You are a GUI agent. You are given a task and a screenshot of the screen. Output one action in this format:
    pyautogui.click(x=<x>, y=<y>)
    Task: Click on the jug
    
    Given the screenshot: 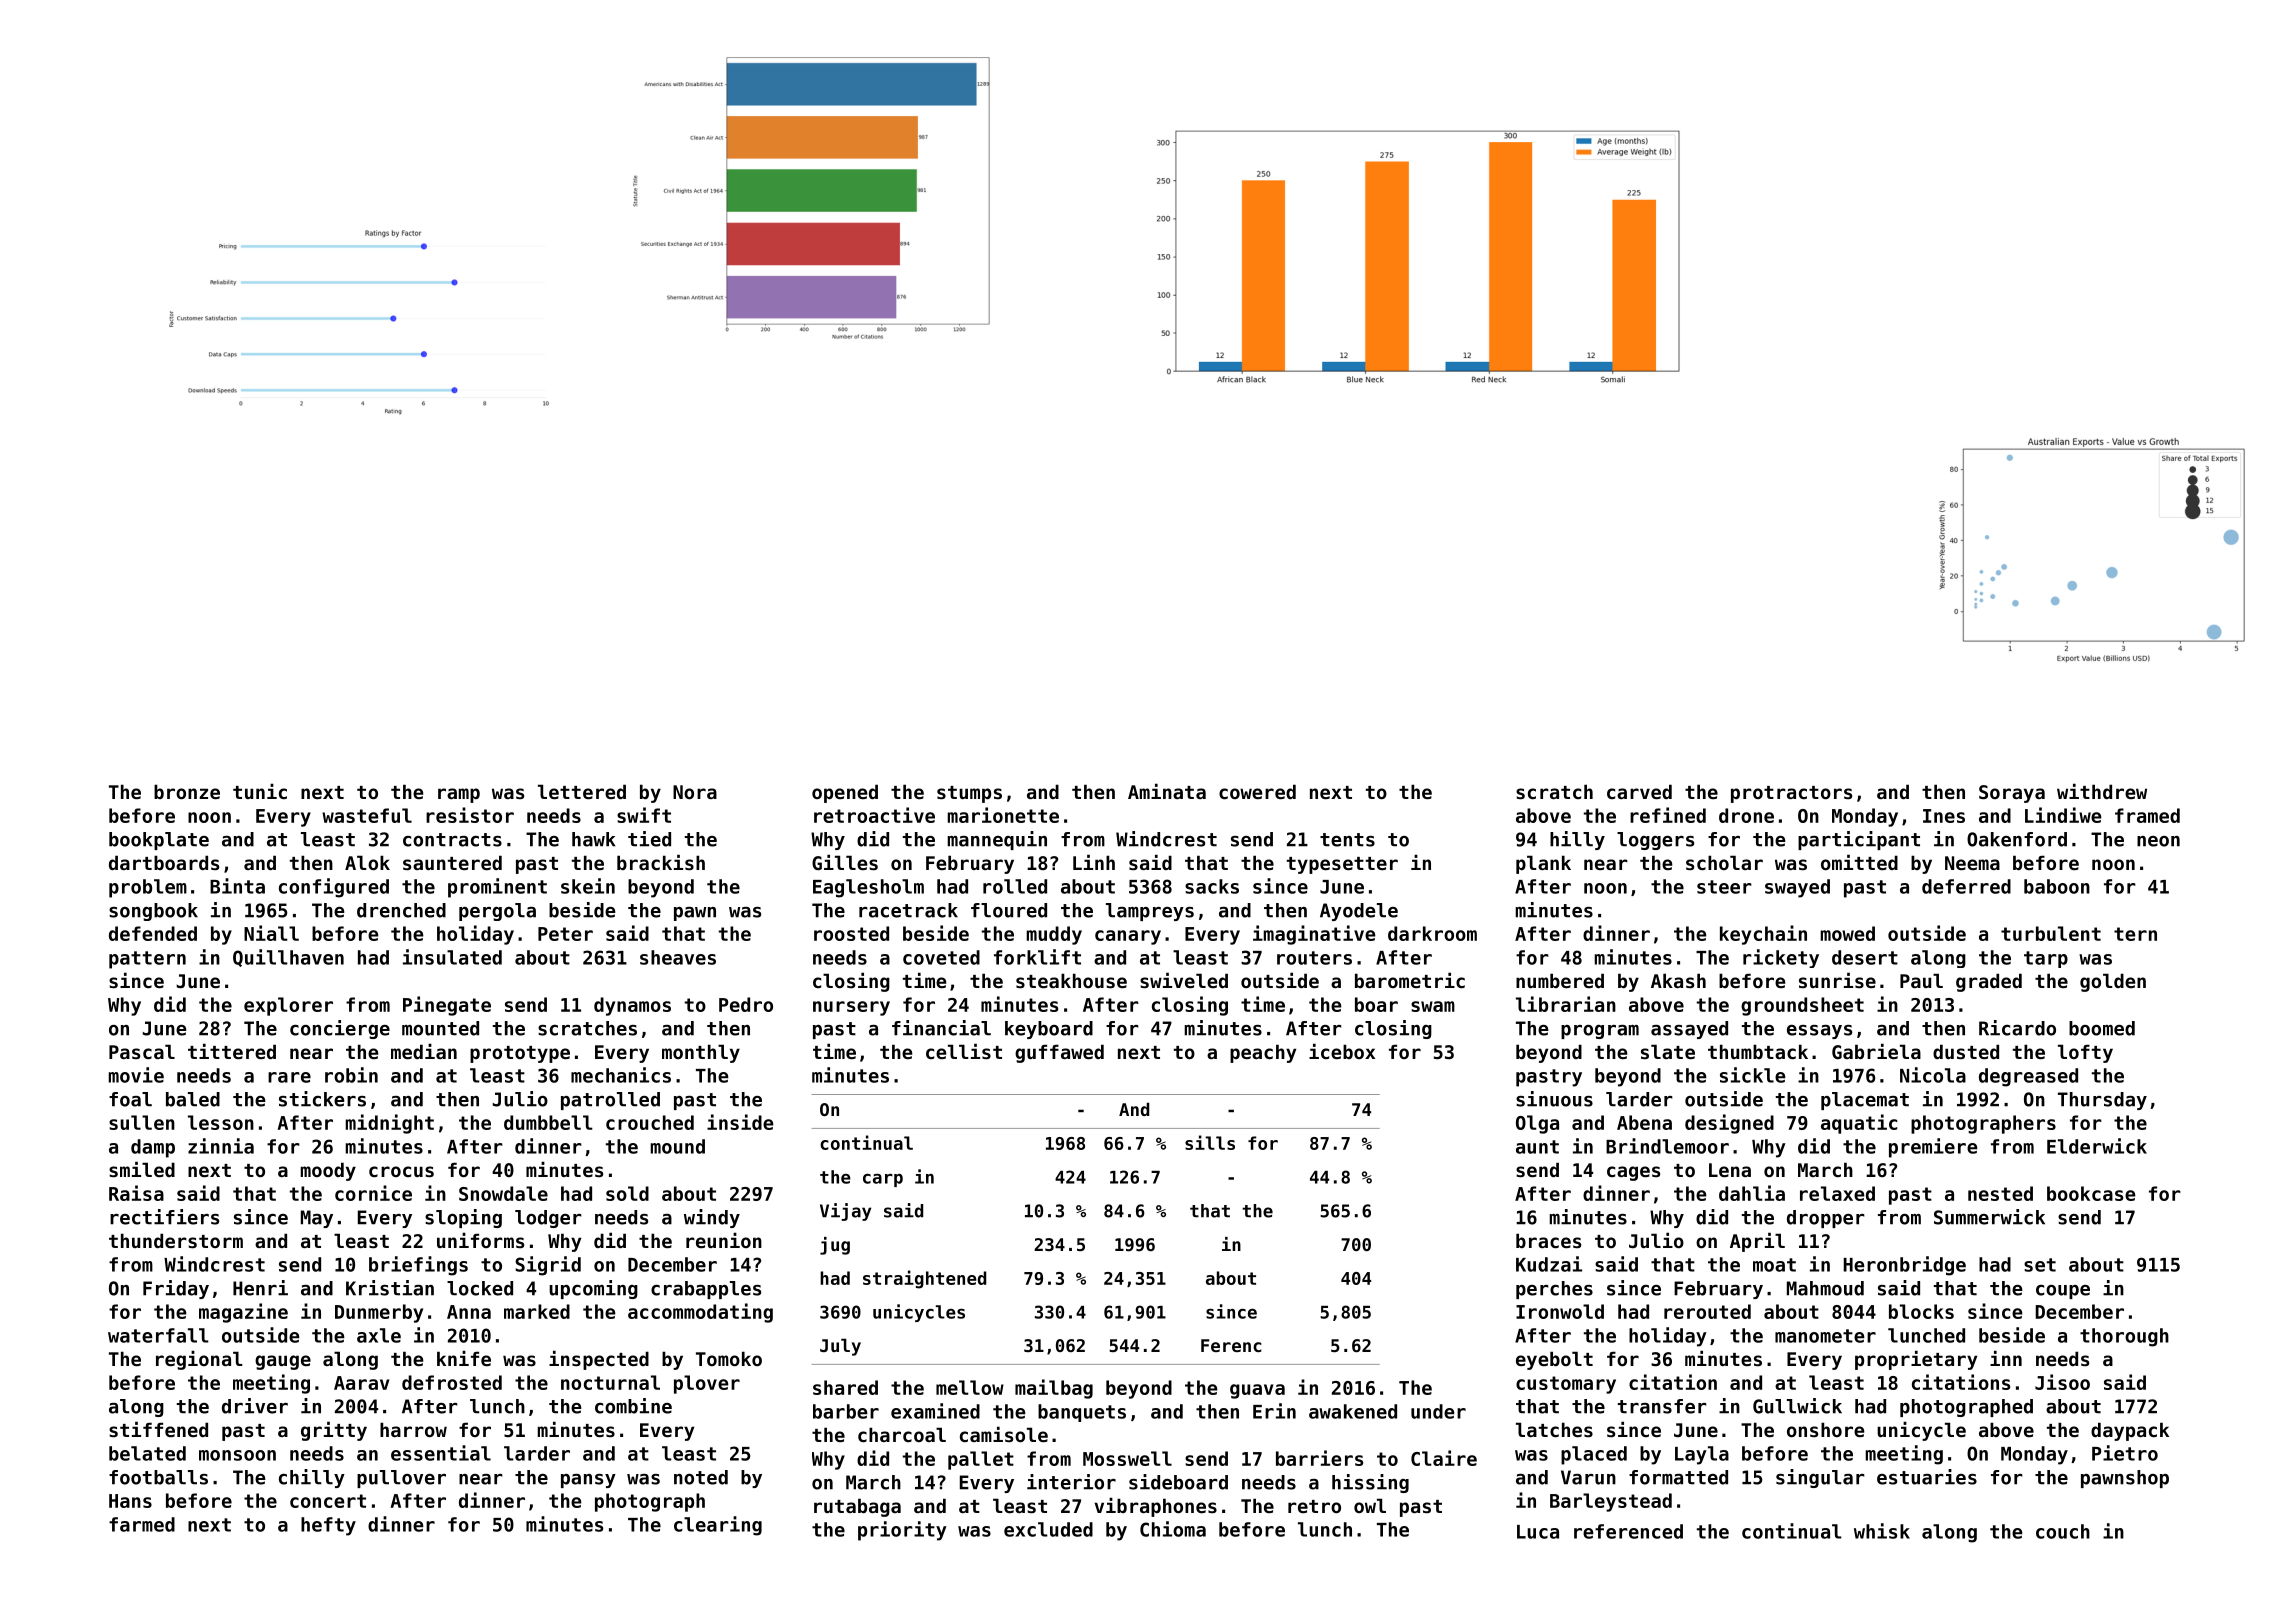 What is the action you would take?
    pyautogui.click(x=835, y=1246)
